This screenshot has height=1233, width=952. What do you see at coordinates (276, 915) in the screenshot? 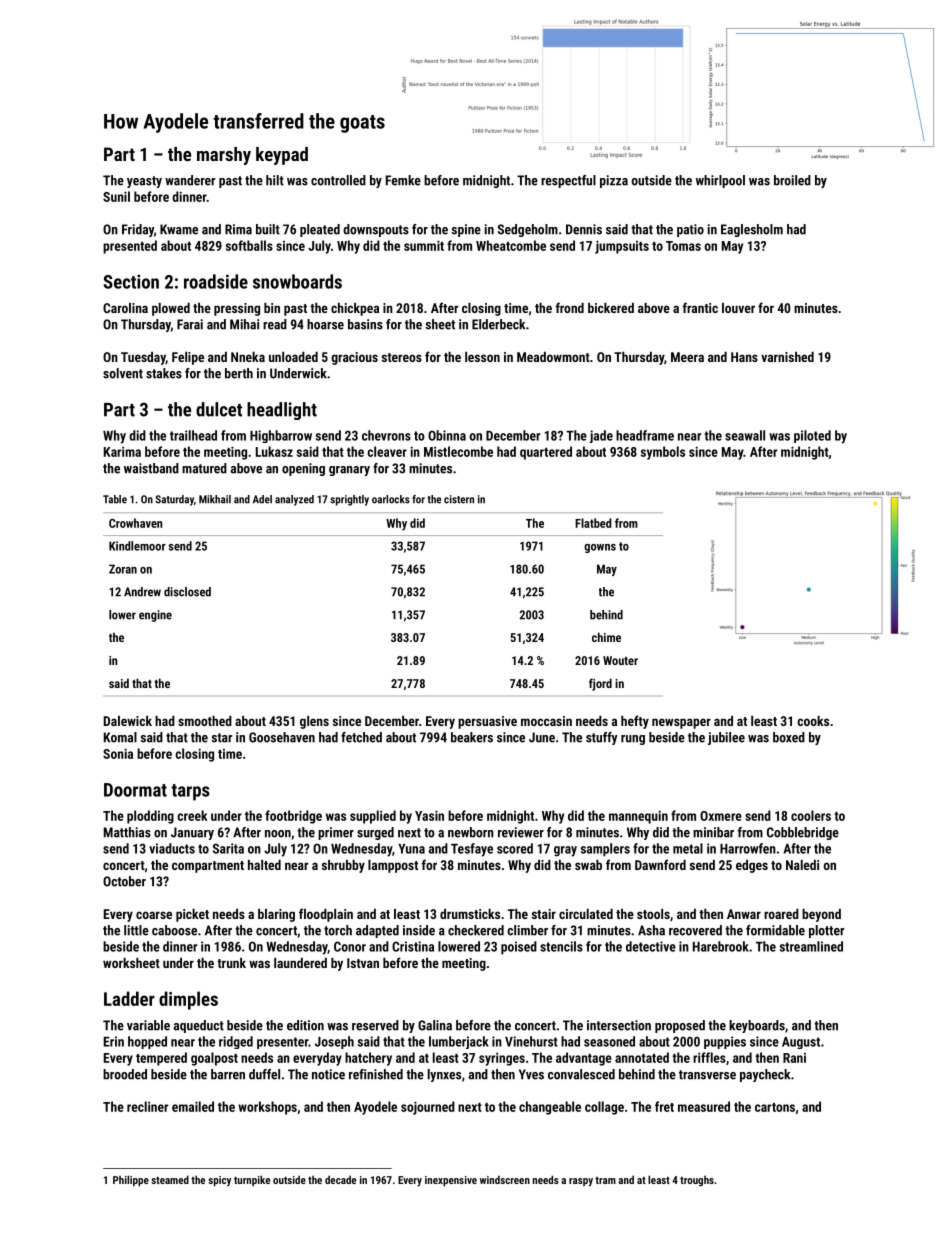
I see `blaring` at bounding box center [276, 915].
